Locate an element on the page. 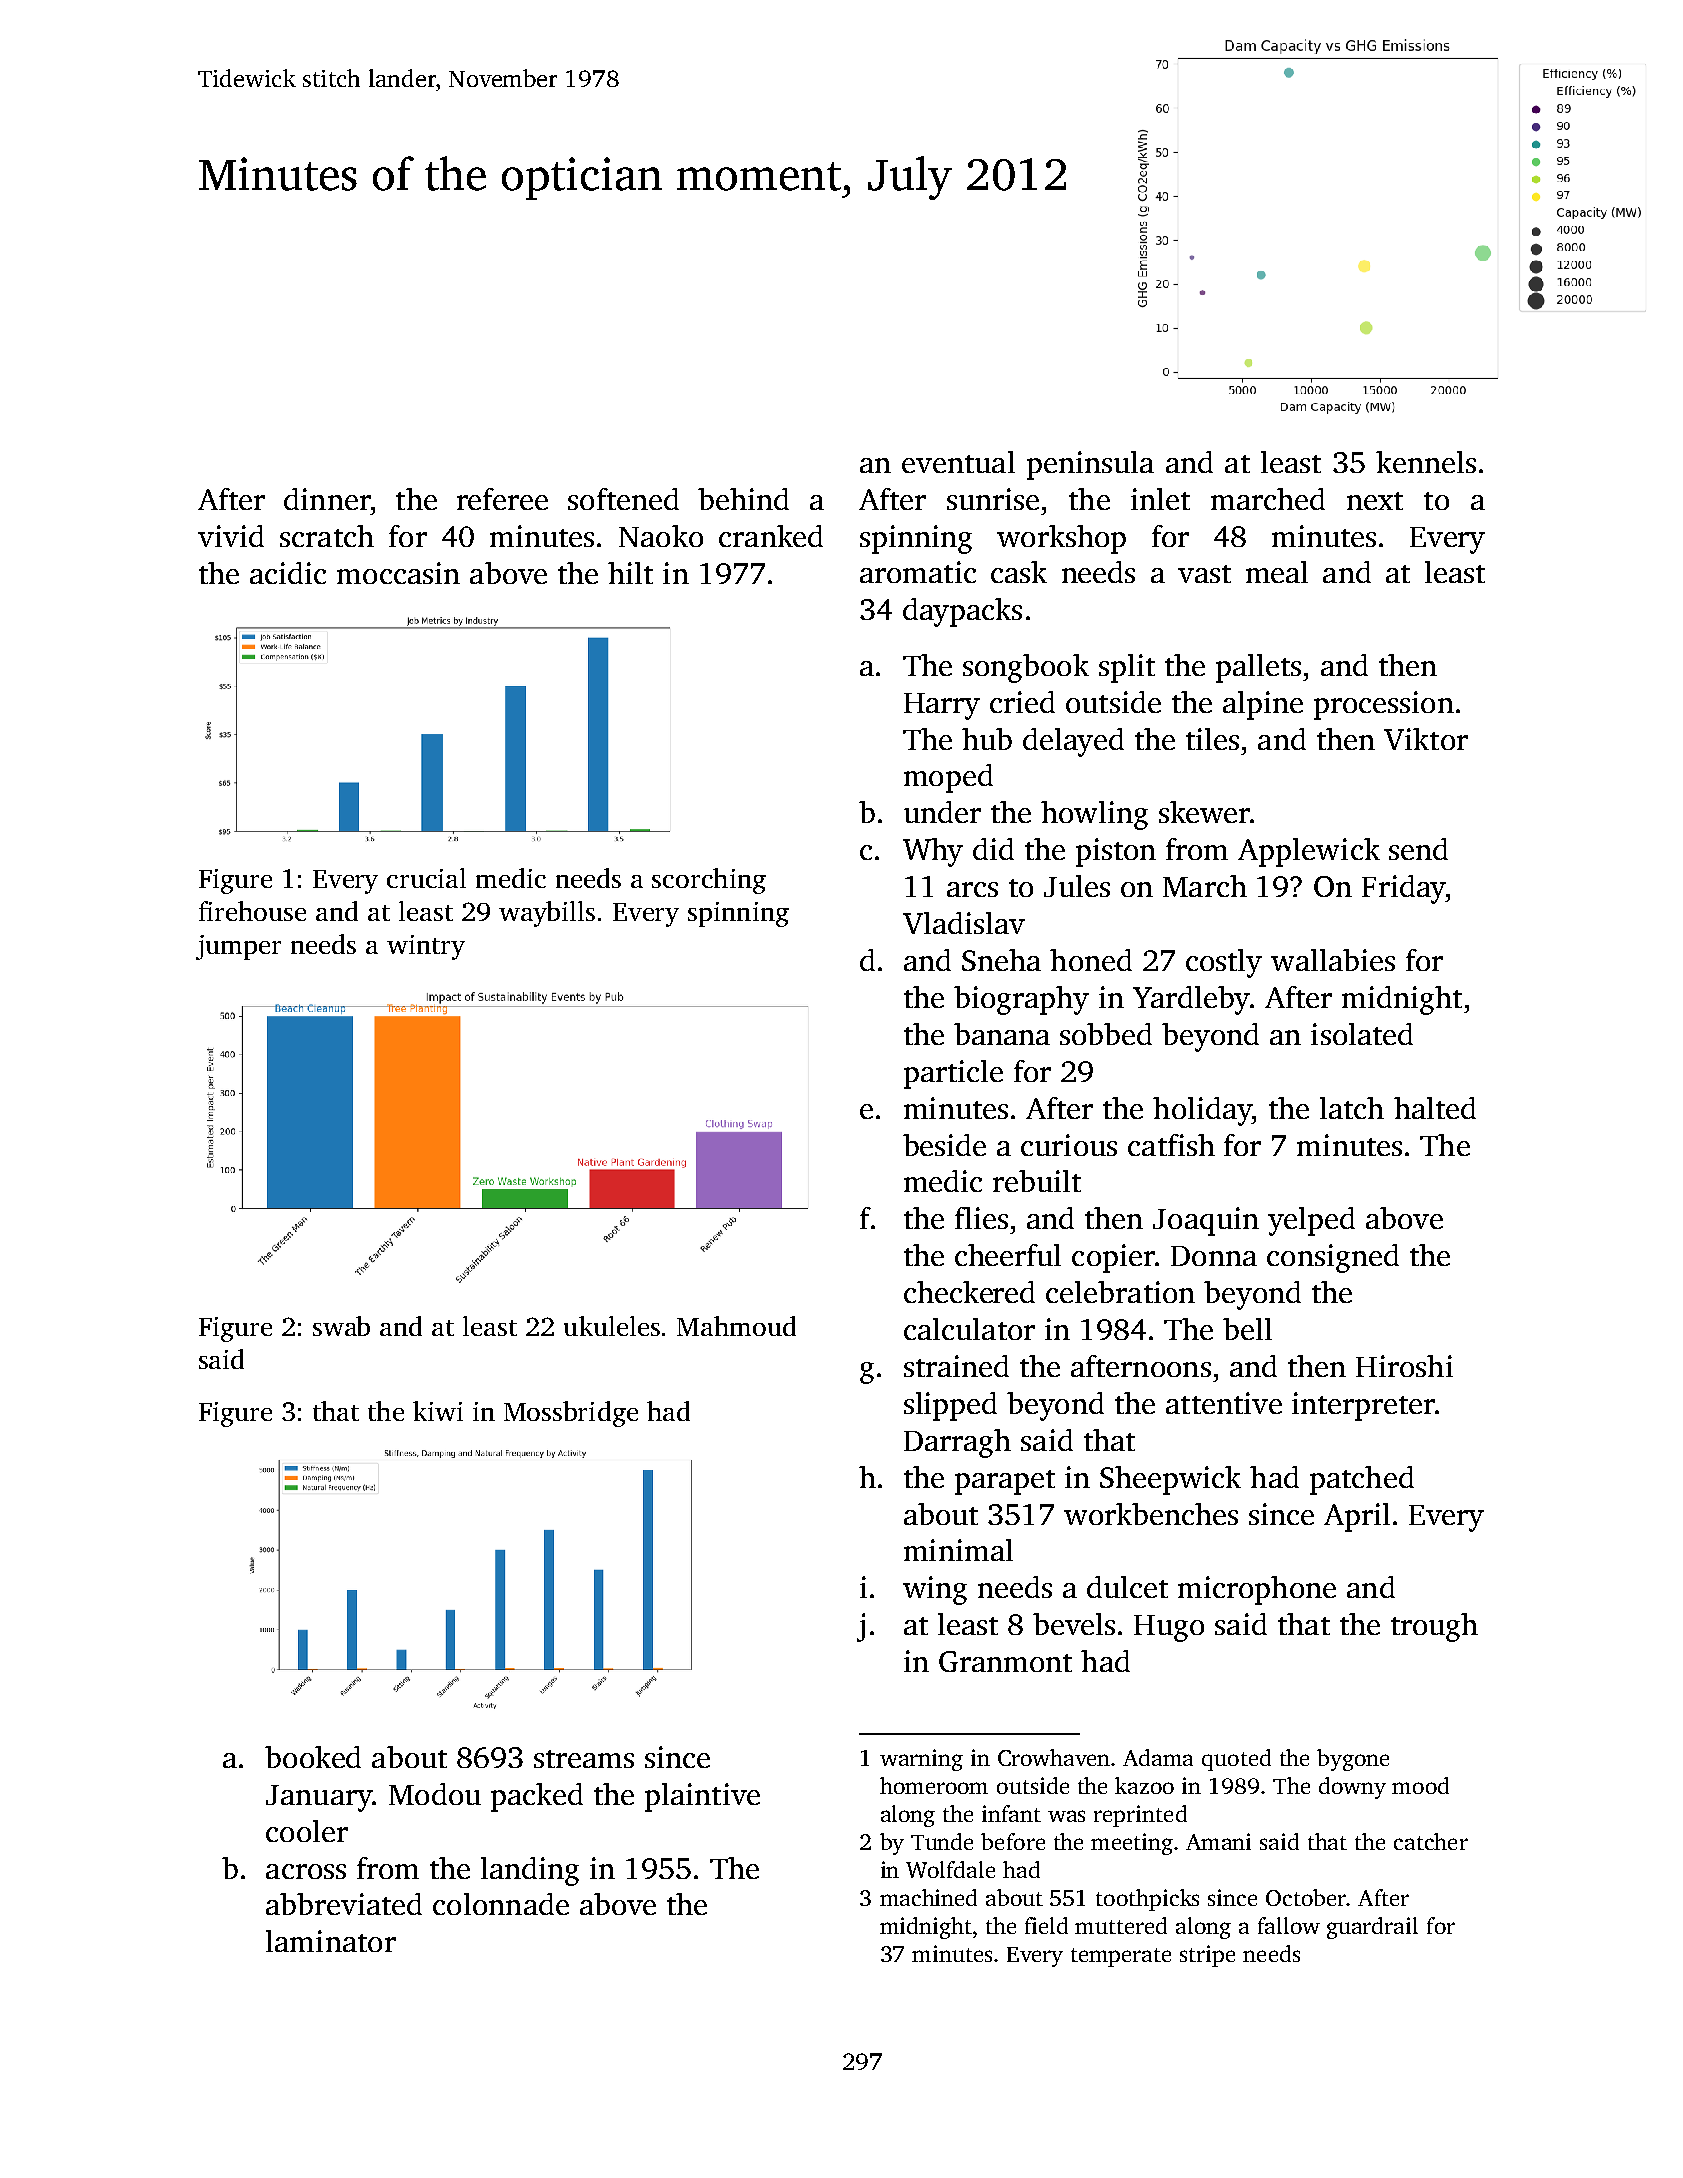 The image size is (1683, 2178). swab is located at coordinates (341, 1326).
